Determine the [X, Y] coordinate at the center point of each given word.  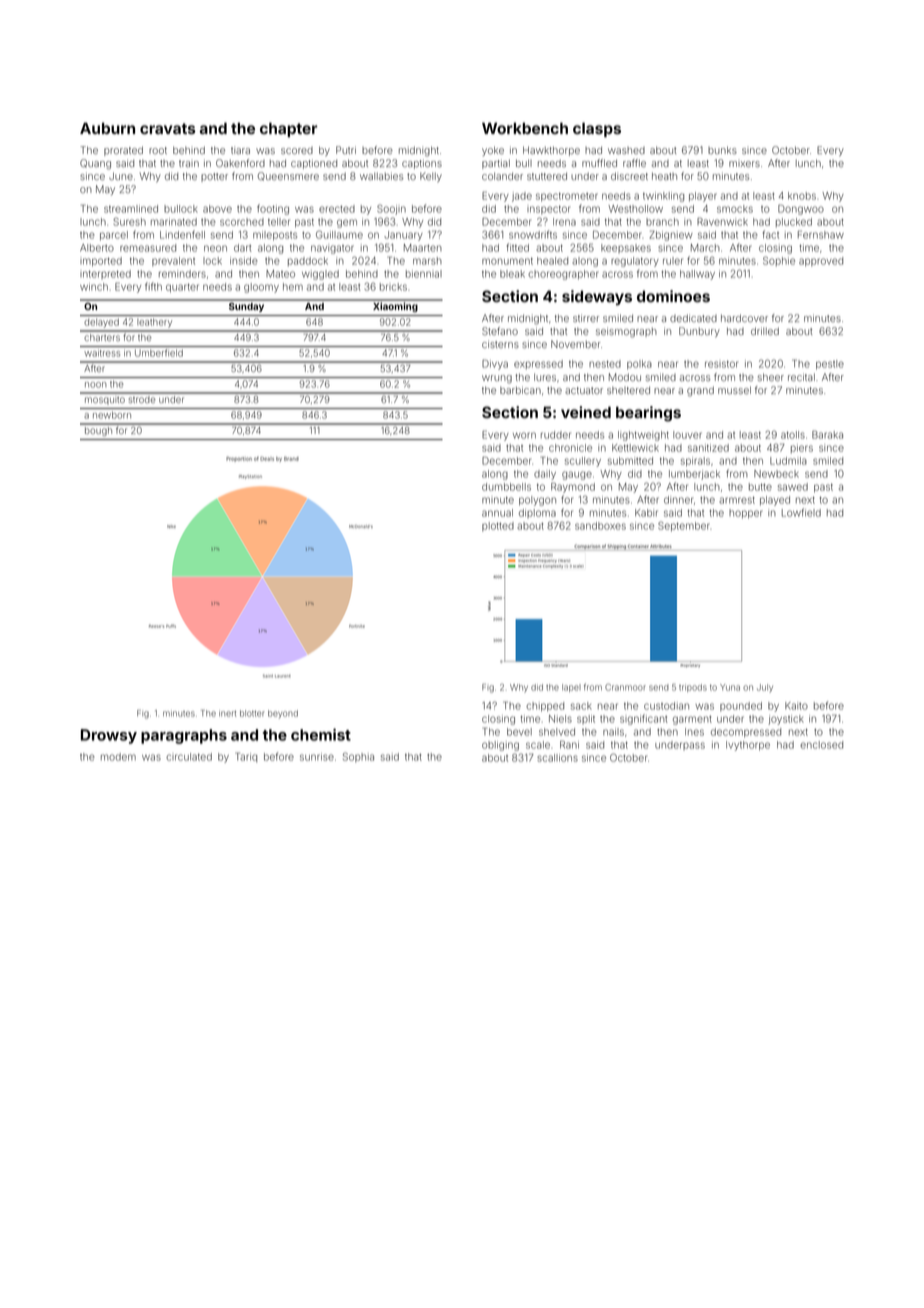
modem [118, 757]
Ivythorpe [748, 746]
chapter [288, 129]
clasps [597, 129]
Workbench [525, 128]
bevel [519, 732]
